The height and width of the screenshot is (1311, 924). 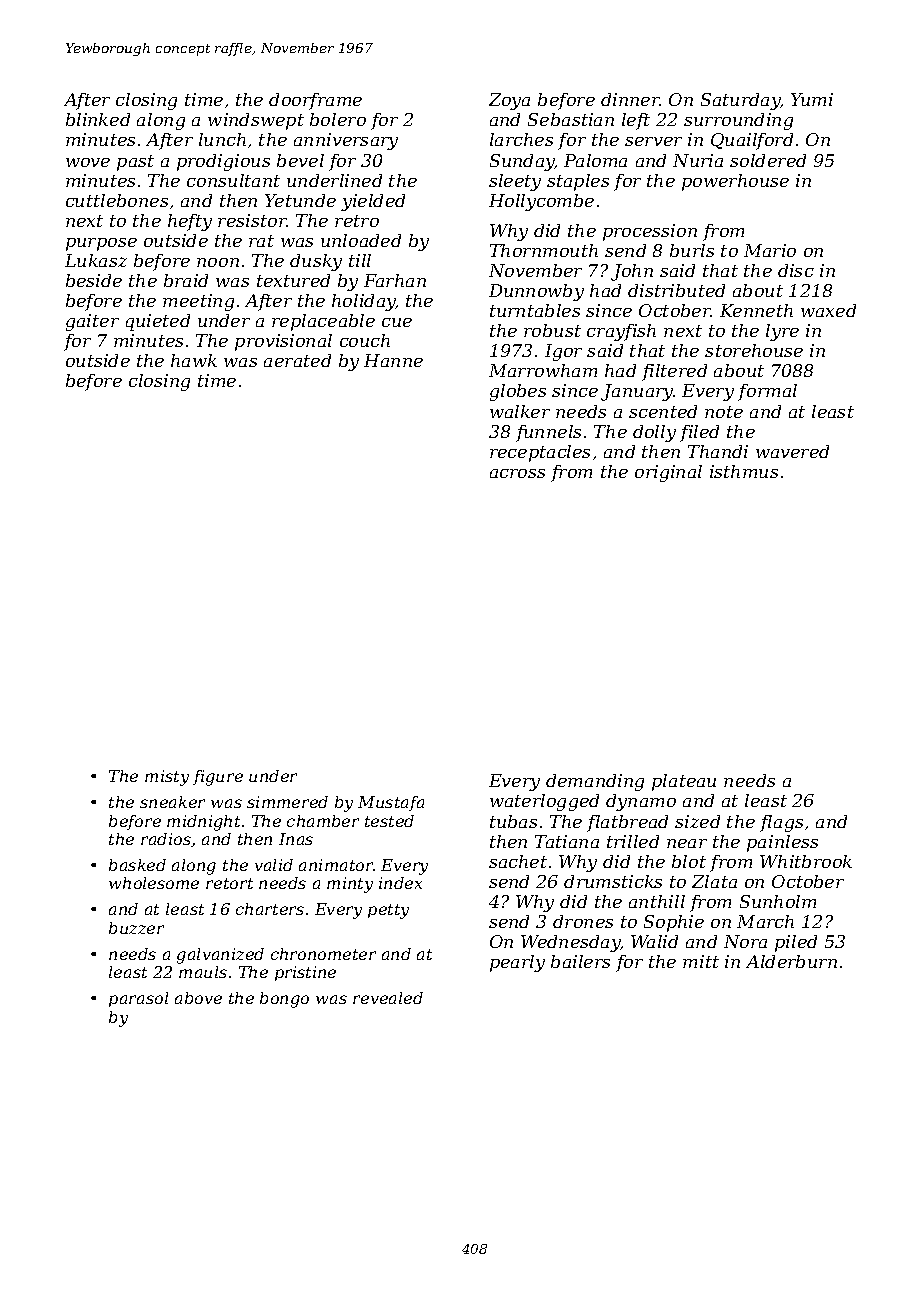 I want to click on buzzer, so click(x=136, y=928).
